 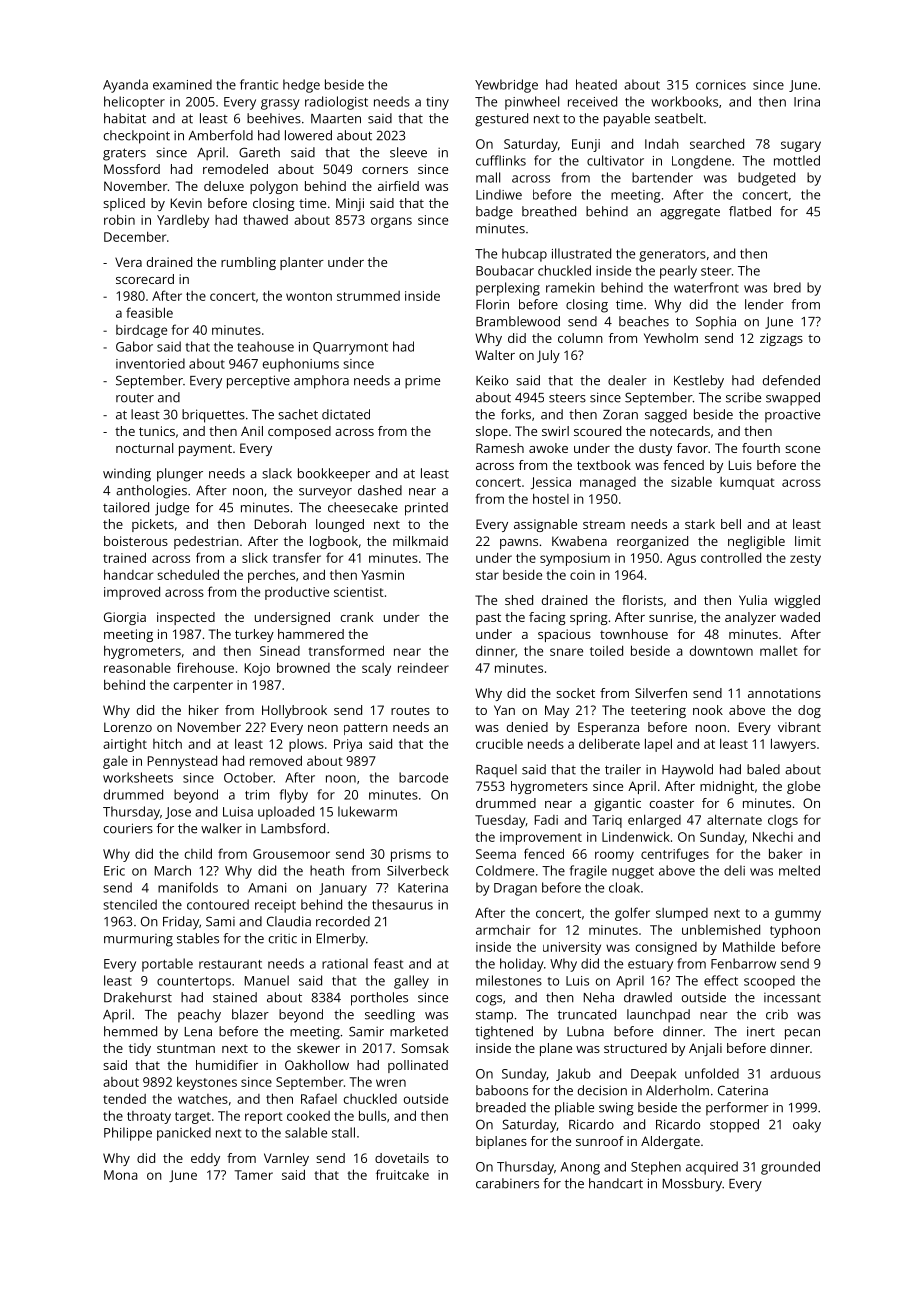 I want to click on scientist, so click(x=359, y=592).
